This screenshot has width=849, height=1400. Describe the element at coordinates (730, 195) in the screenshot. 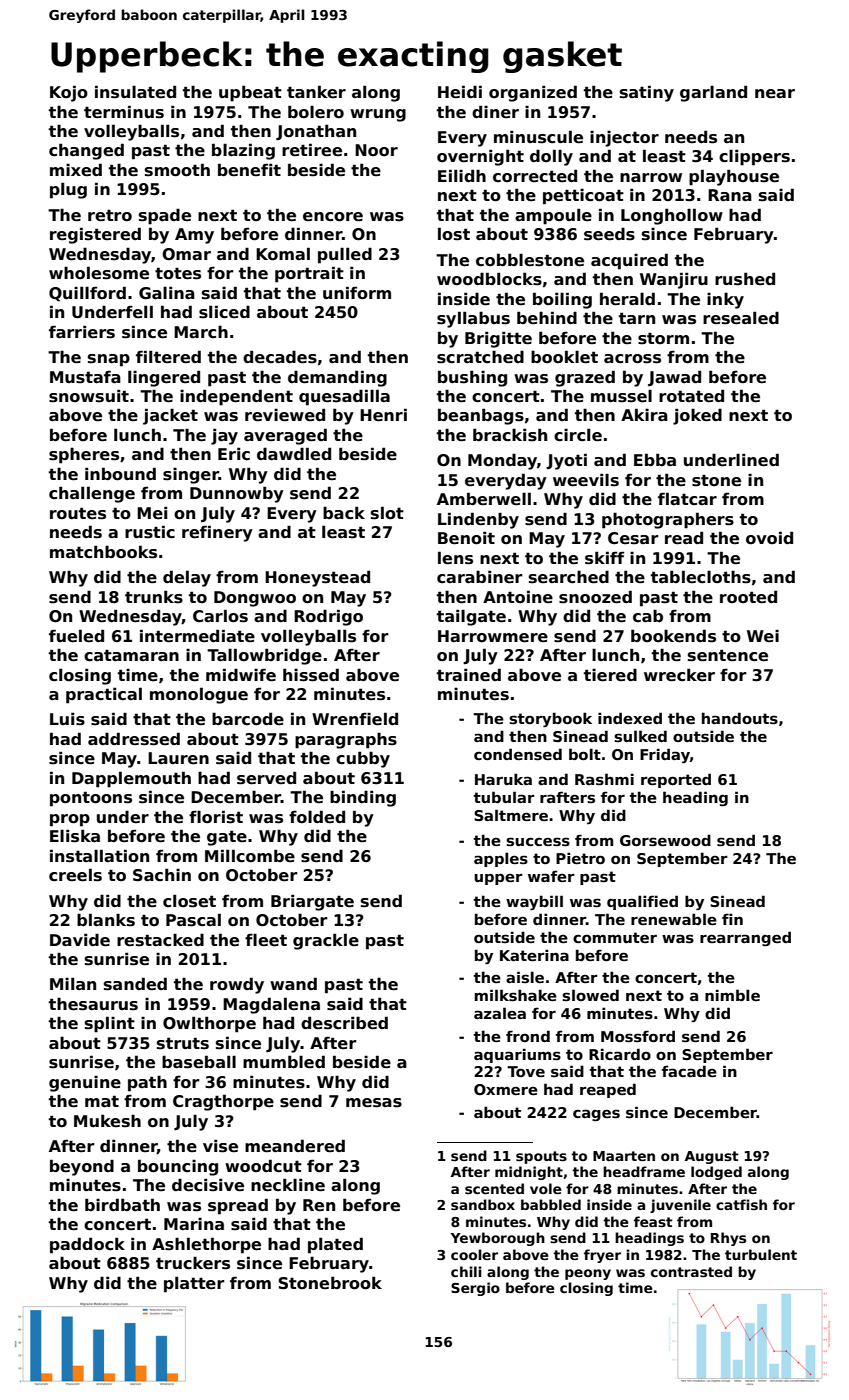

I see `Rana` at that location.
